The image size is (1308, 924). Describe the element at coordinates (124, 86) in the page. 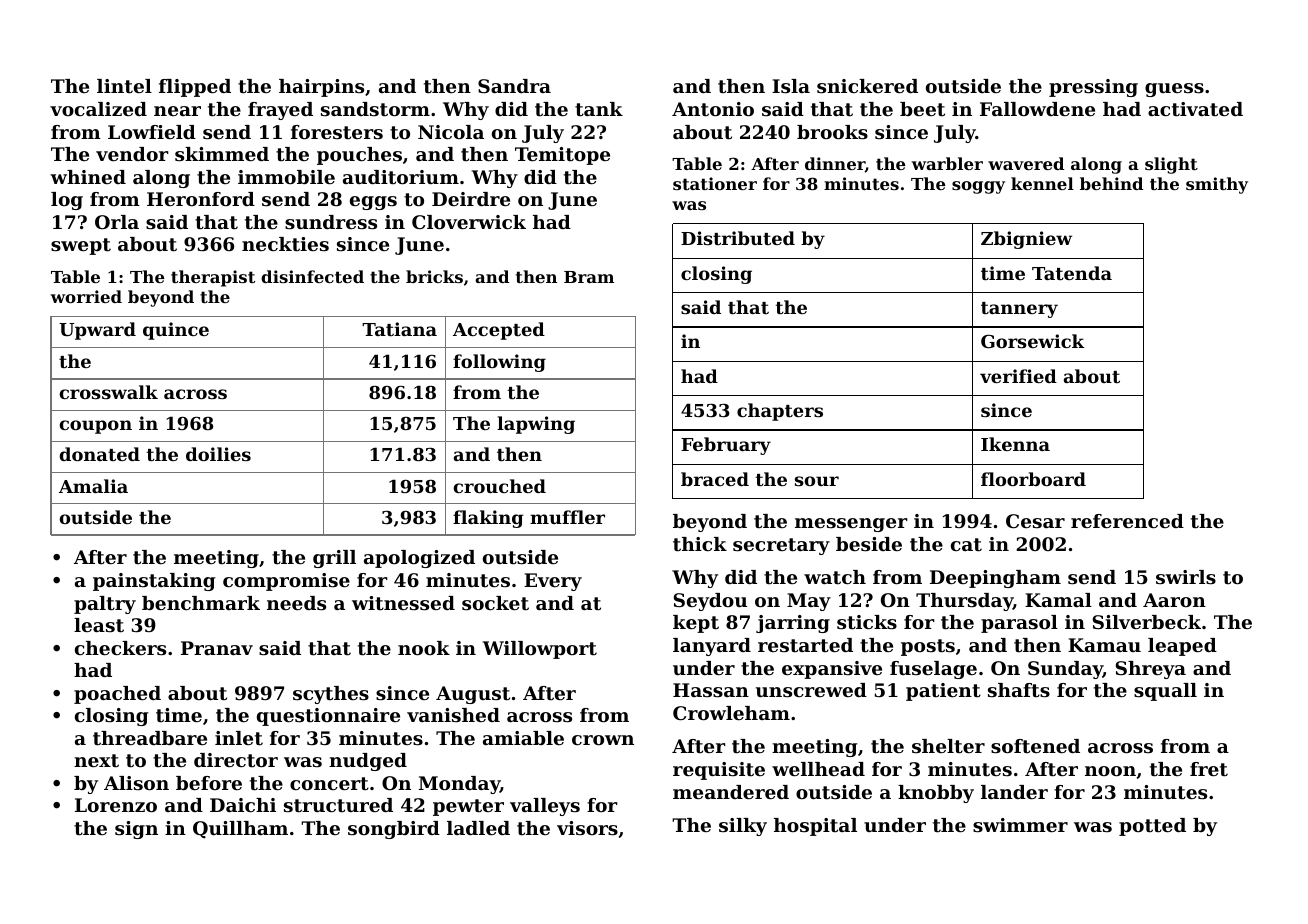

I see `lintel` at that location.
